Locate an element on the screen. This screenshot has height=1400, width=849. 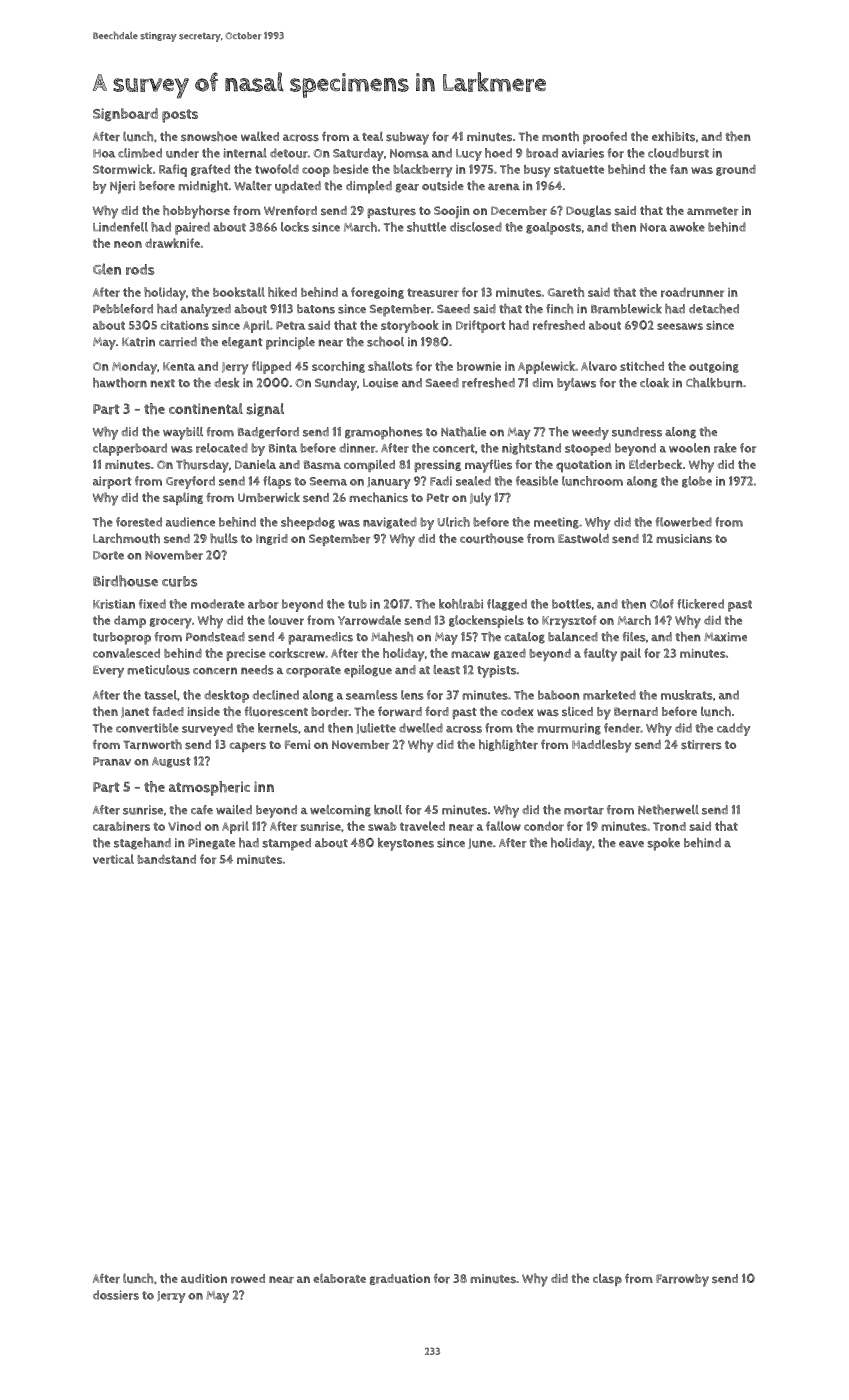
wailed is located at coordinates (234, 810).
